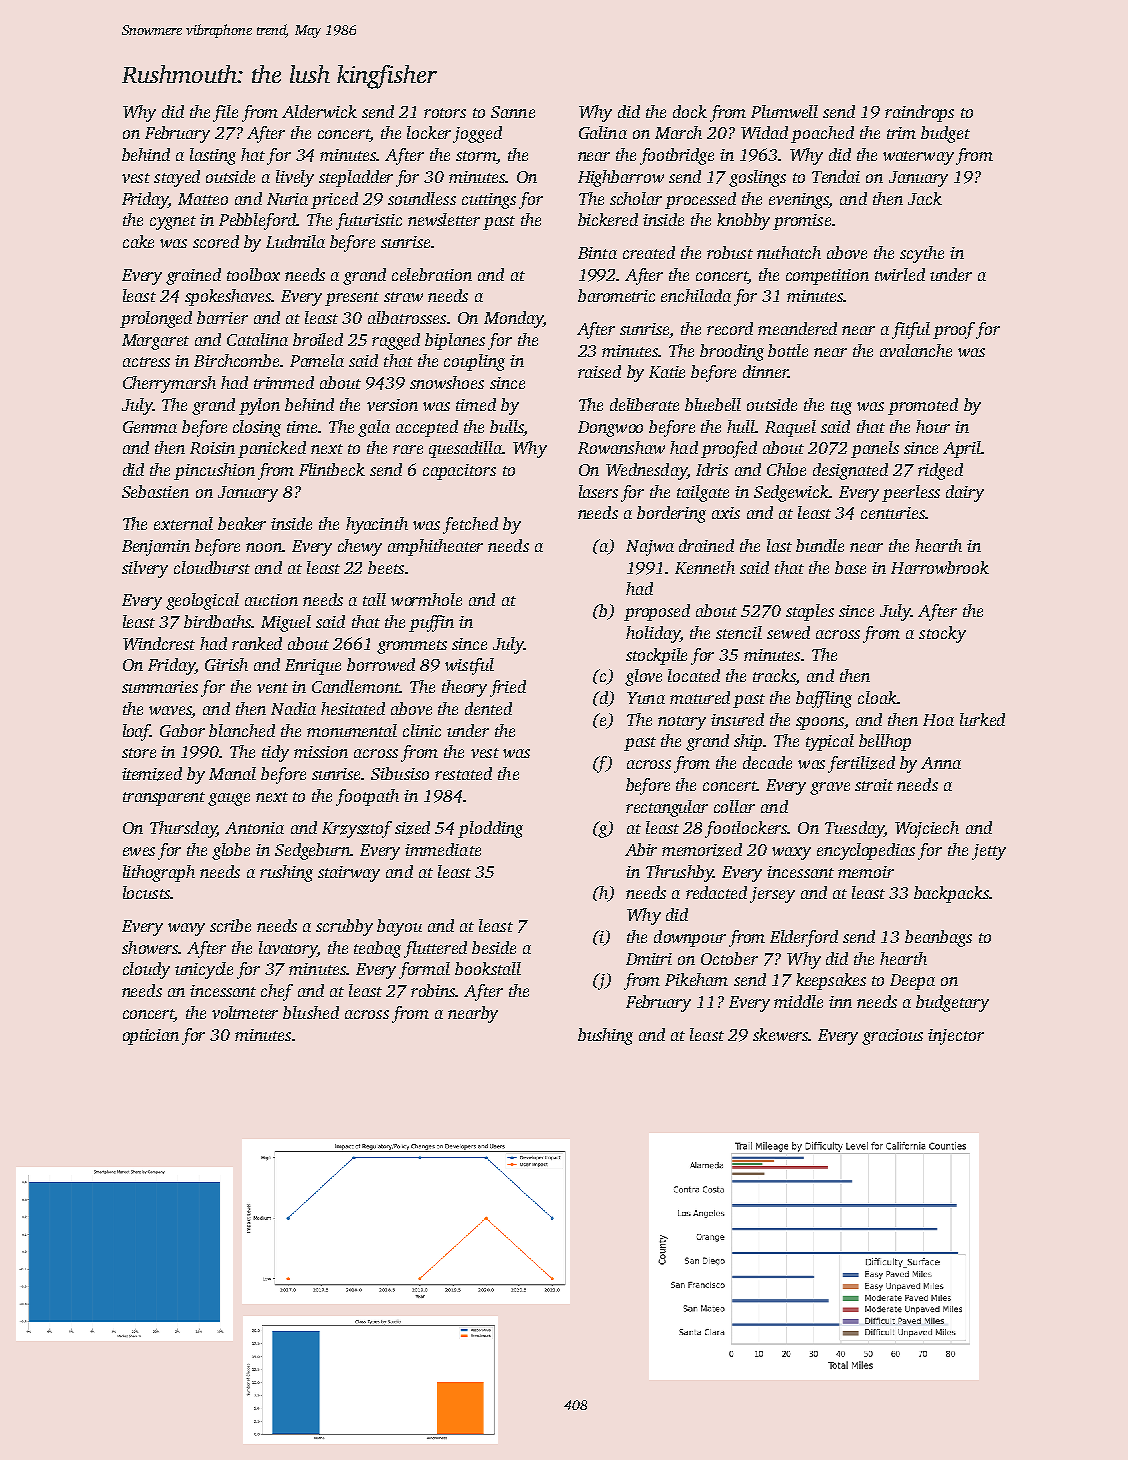 This document has height=1460, width=1128. I want to click on base, so click(850, 567).
